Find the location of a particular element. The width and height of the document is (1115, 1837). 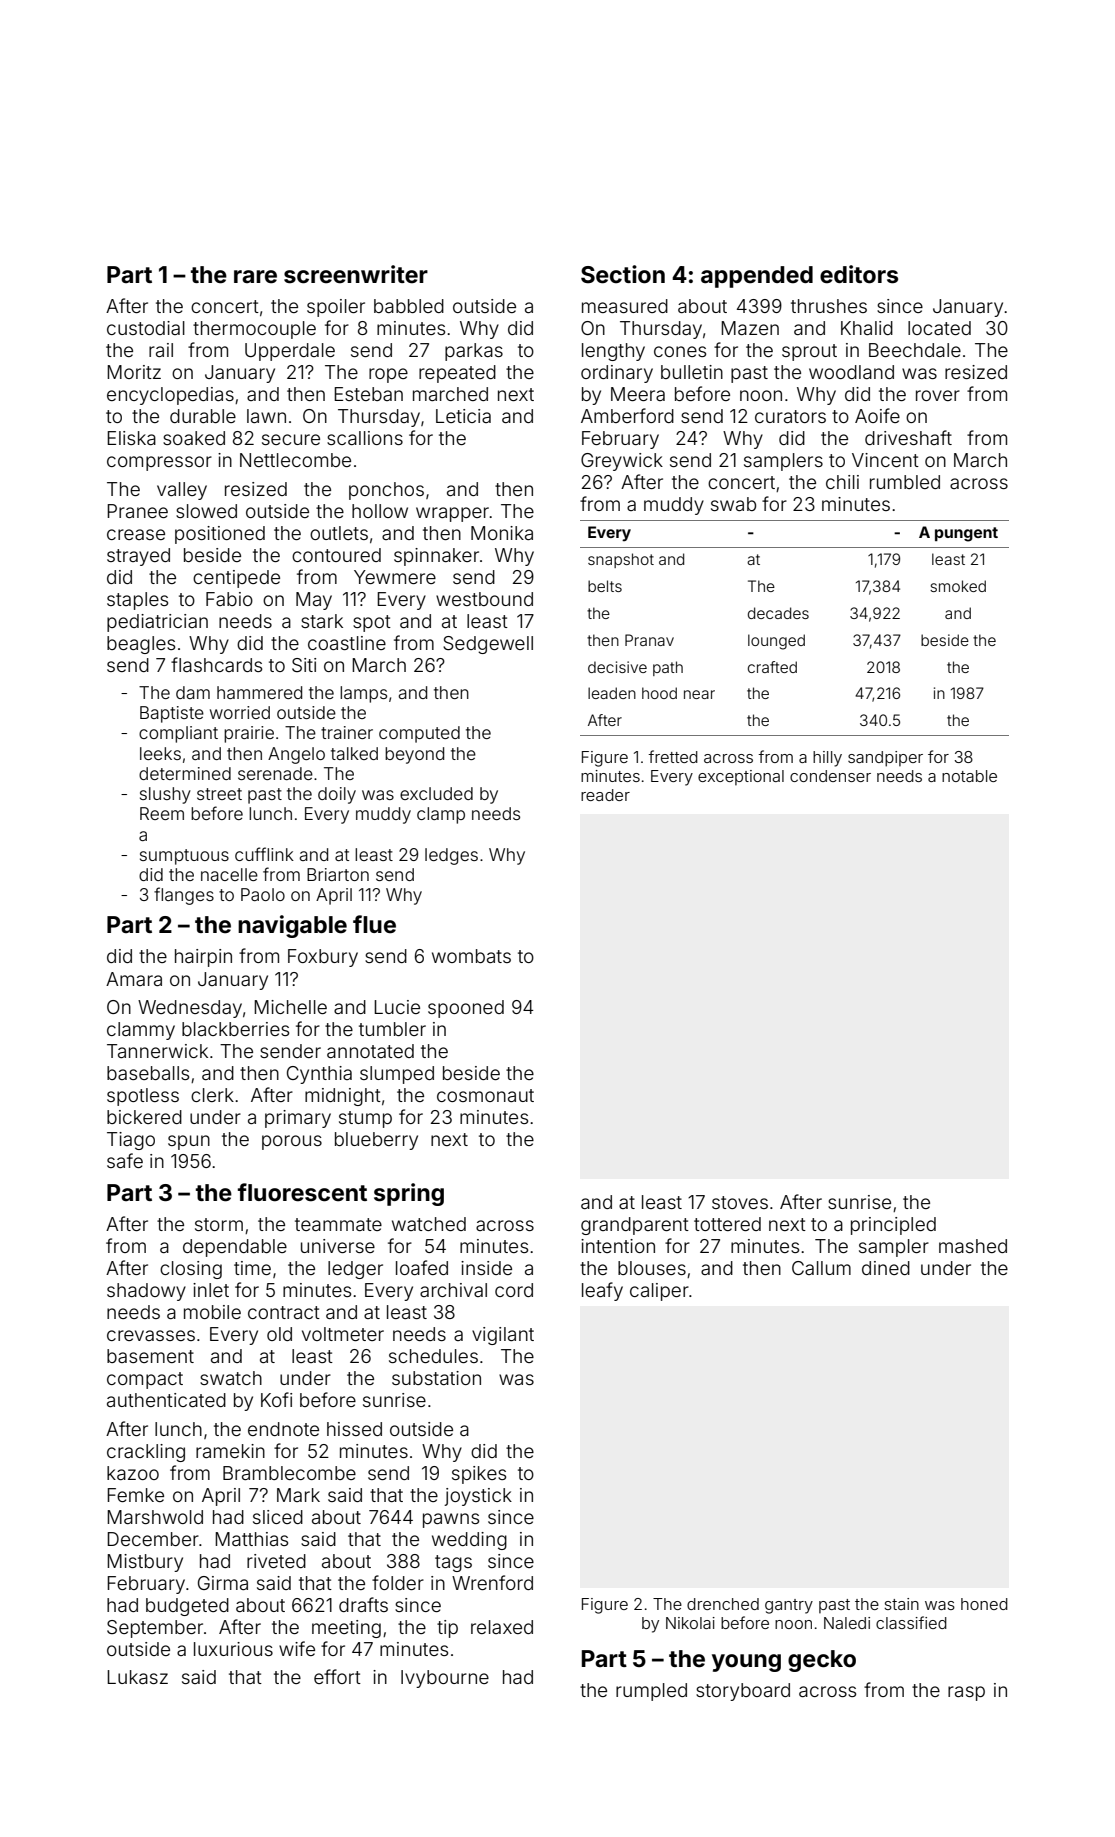

mashed is located at coordinates (973, 1246).
